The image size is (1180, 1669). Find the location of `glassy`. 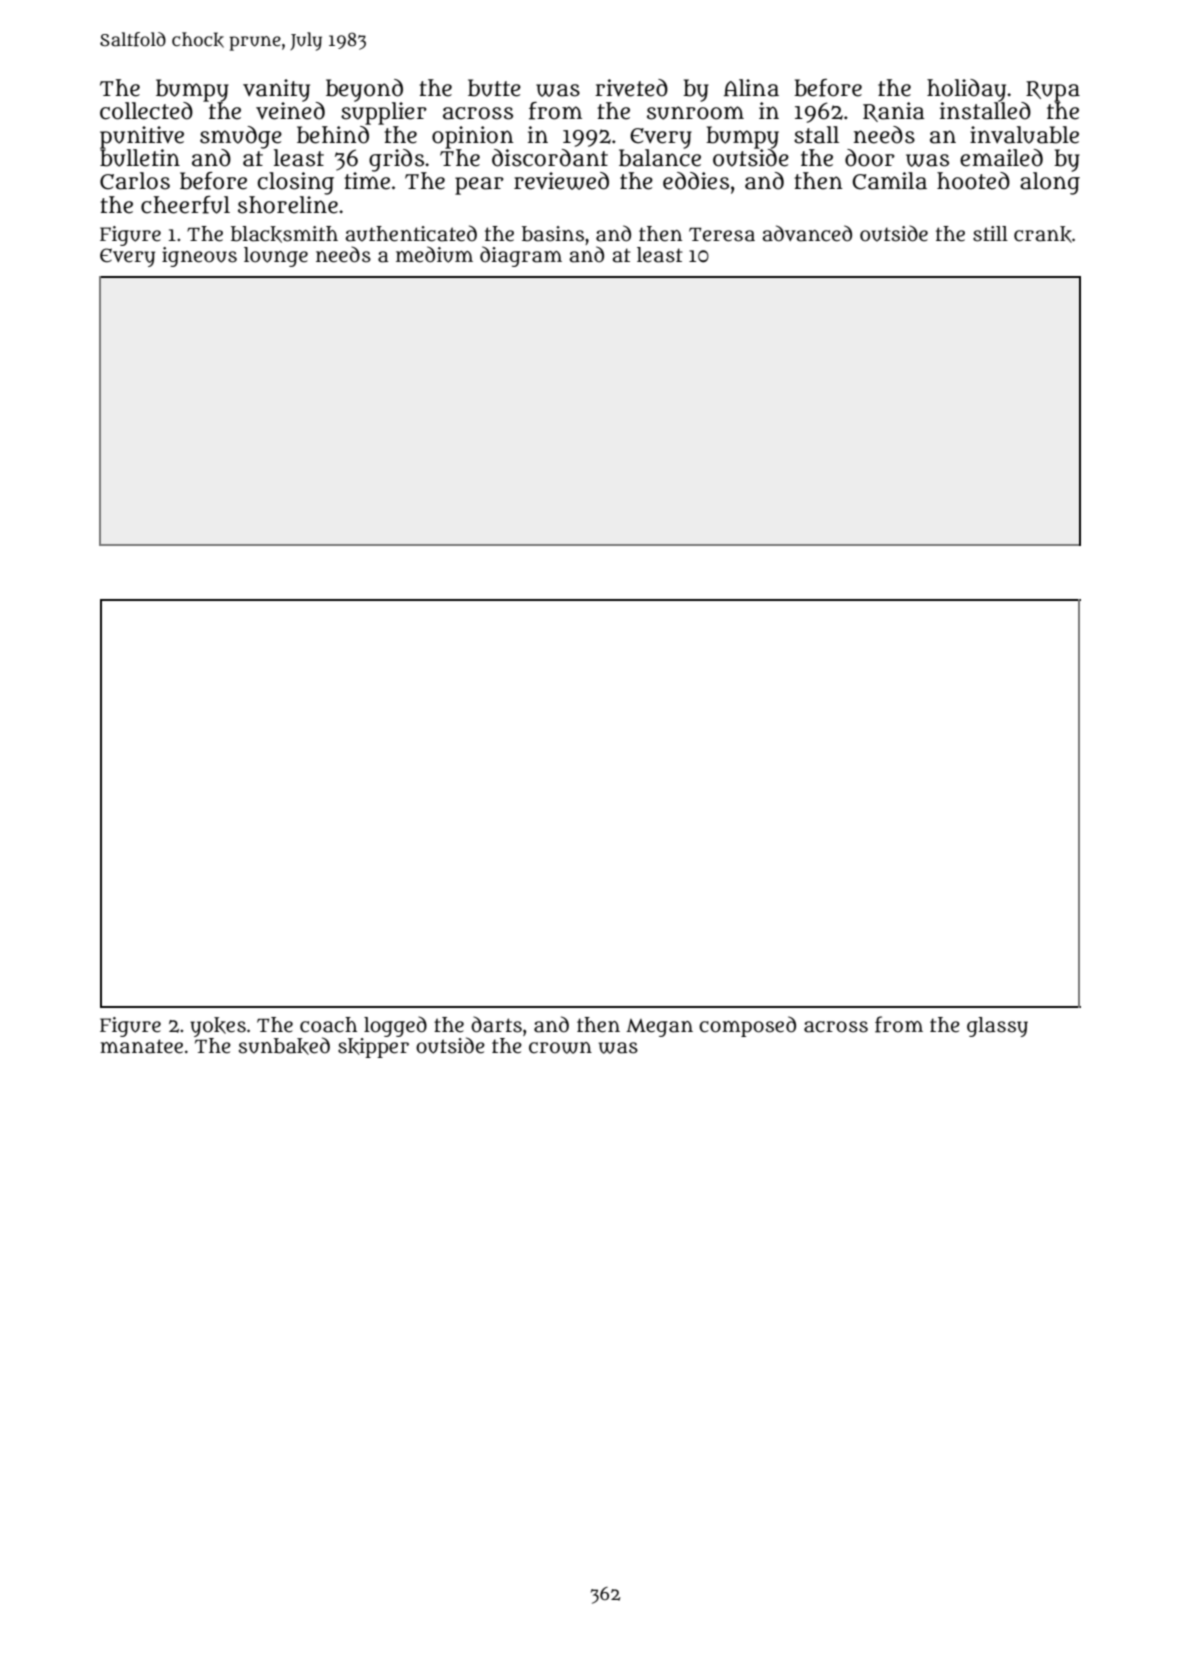

glassy is located at coordinates (997, 1027).
